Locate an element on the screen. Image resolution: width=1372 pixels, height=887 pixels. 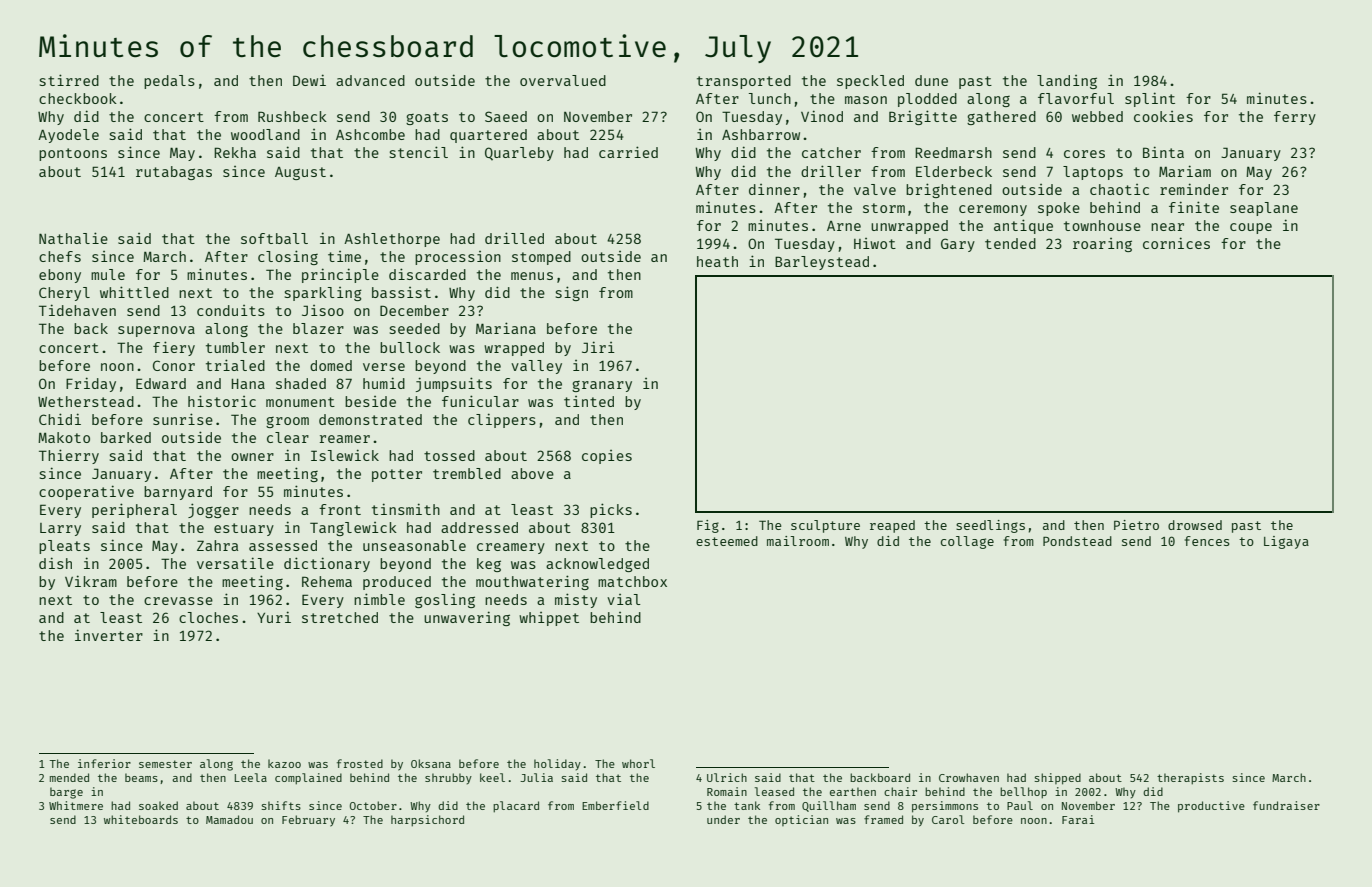
front is located at coordinates (340, 509).
